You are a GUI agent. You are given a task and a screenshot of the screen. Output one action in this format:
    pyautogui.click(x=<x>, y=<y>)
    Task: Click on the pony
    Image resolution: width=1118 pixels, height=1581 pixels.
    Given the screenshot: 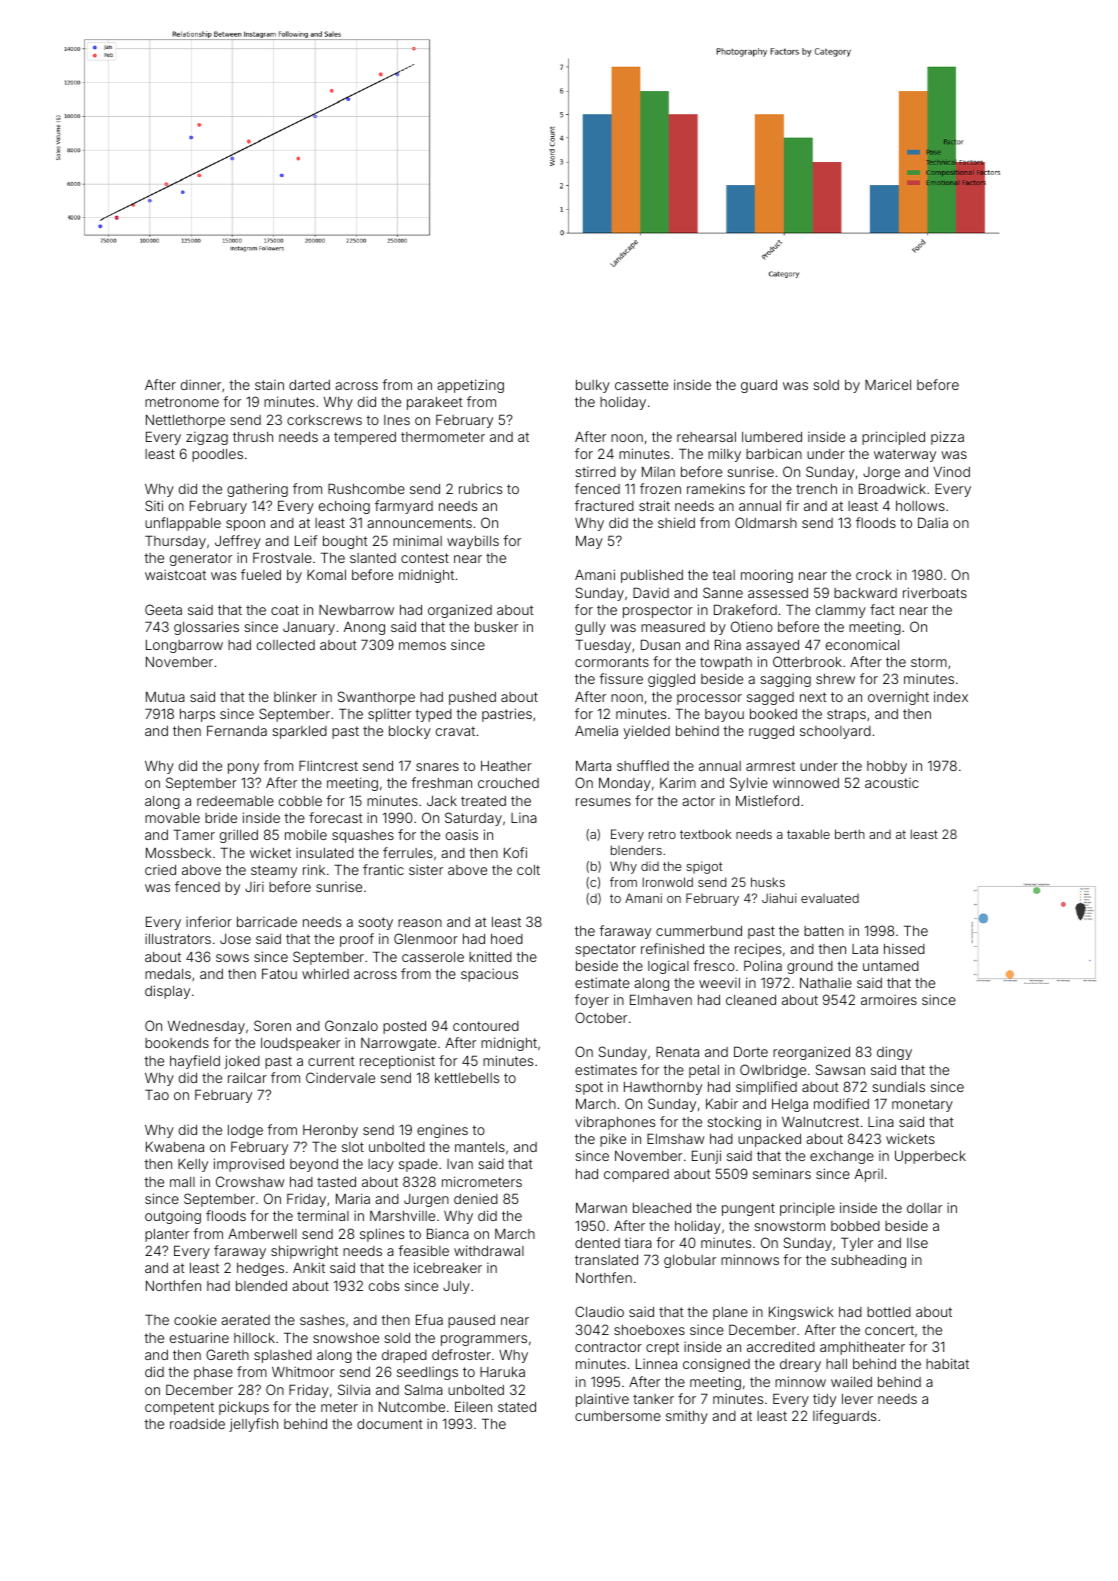 What is the action you would take?
    pyautogui.click(x=243, y=768)
